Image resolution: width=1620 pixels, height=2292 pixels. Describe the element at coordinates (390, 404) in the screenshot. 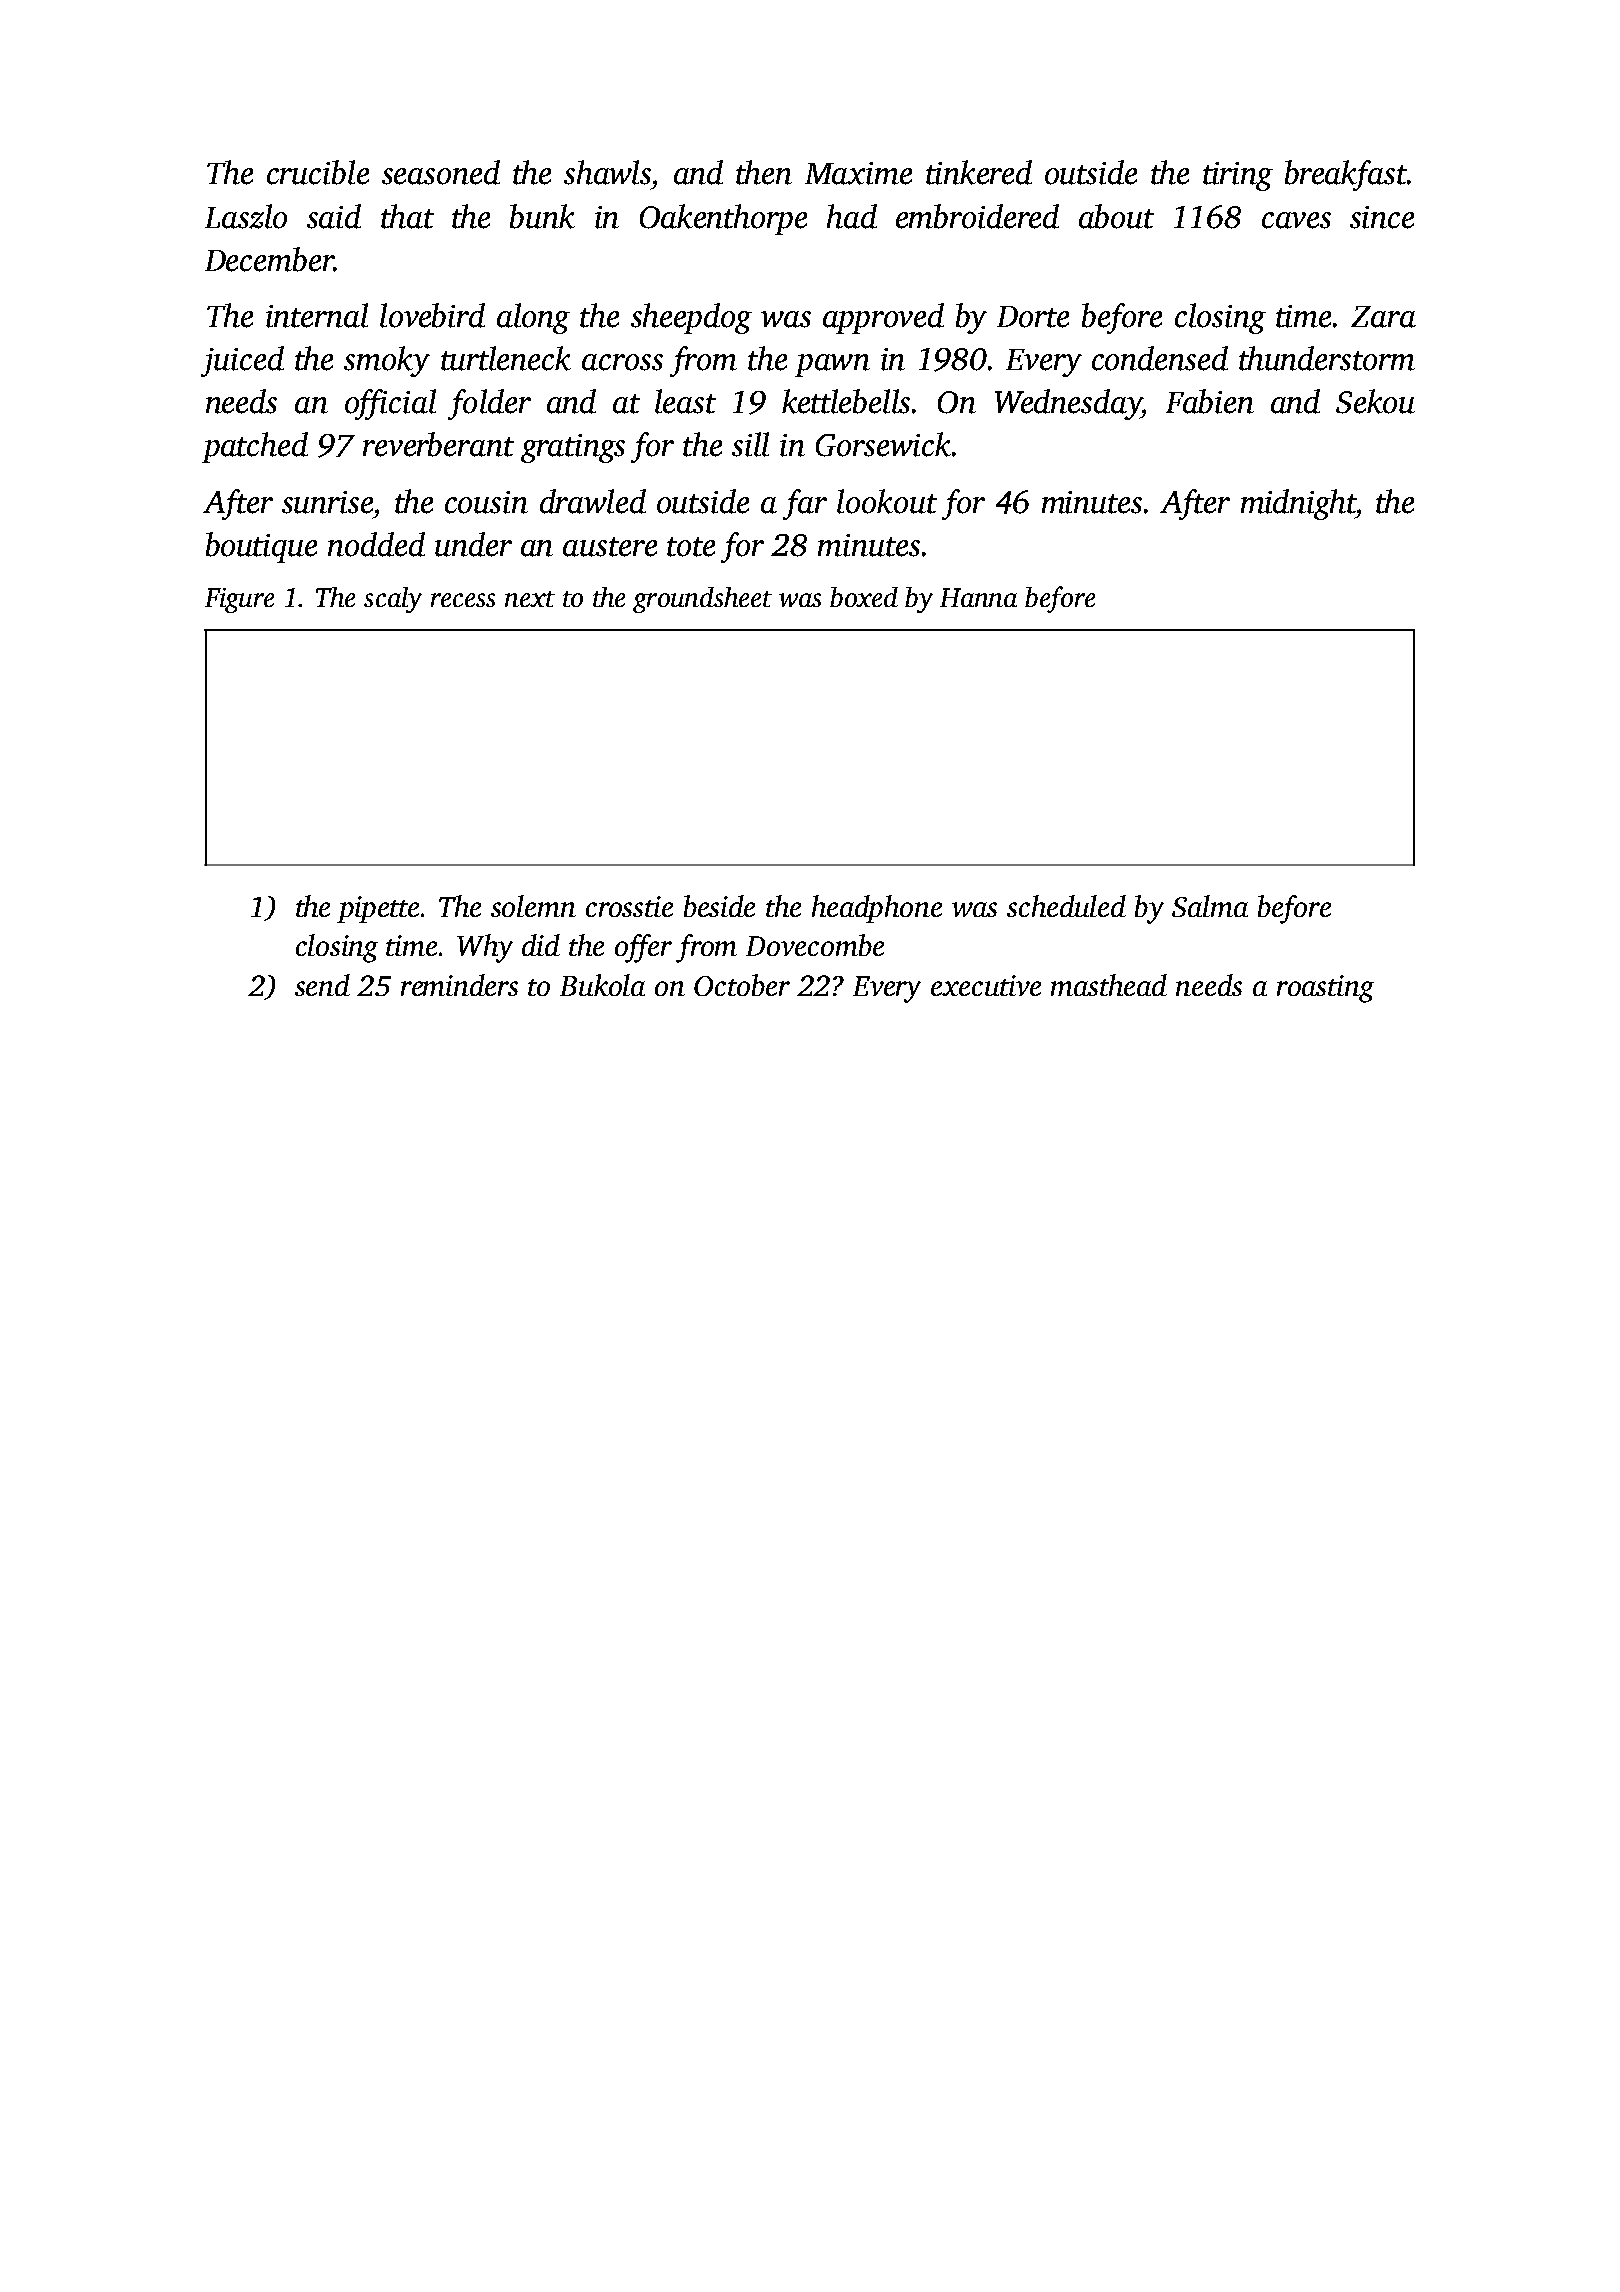

I see `official` at that location.
